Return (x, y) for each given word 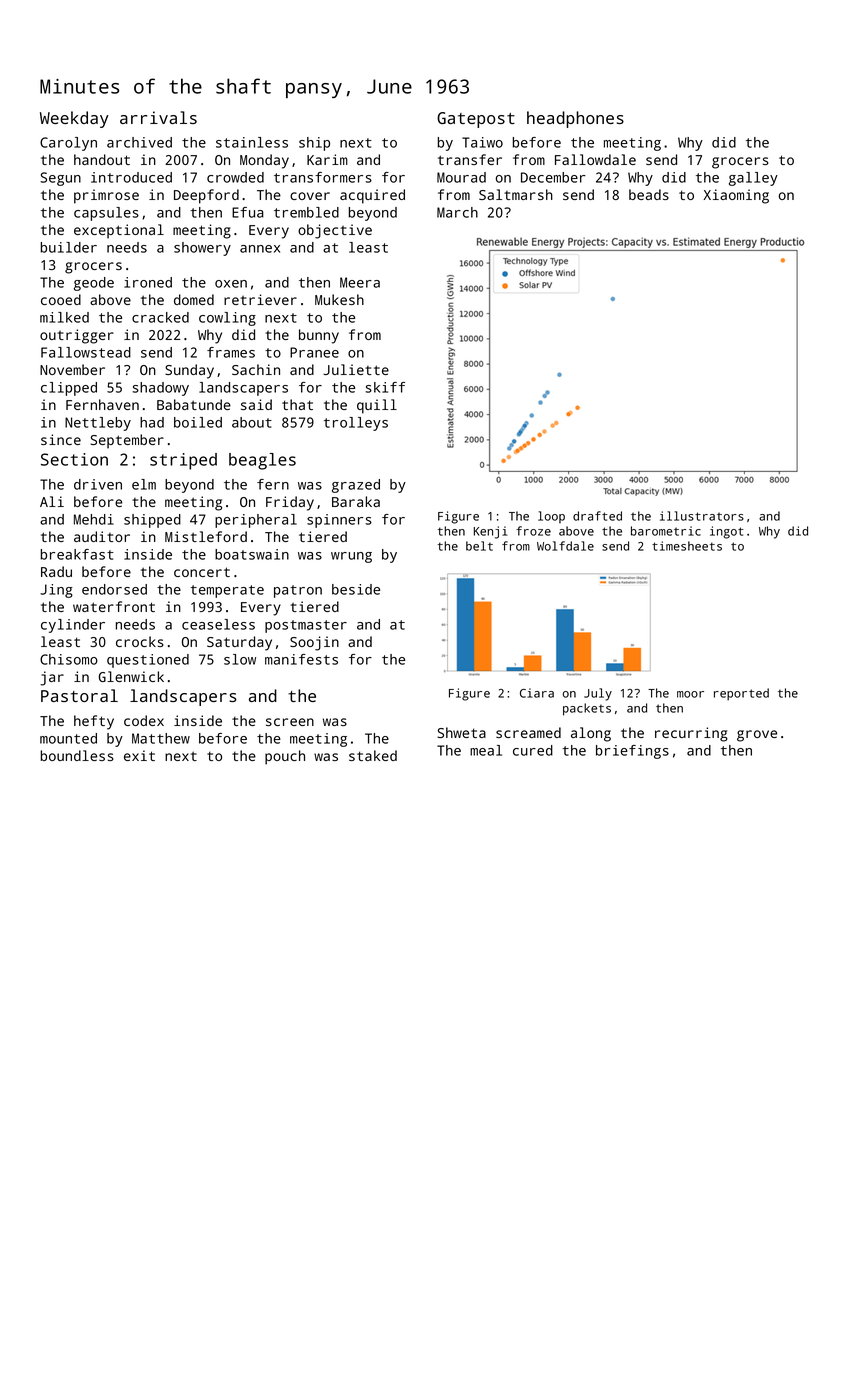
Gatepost (476, 120)
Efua (248, 212)
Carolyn (68, 144)
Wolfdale (565, 546)
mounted (68, 738)
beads (649, 194)
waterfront (114, 606)
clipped (69, 389)
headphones (575, 119)
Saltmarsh (516, 194)
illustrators (702, 516)
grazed (356, 486)
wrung (351, 557)
